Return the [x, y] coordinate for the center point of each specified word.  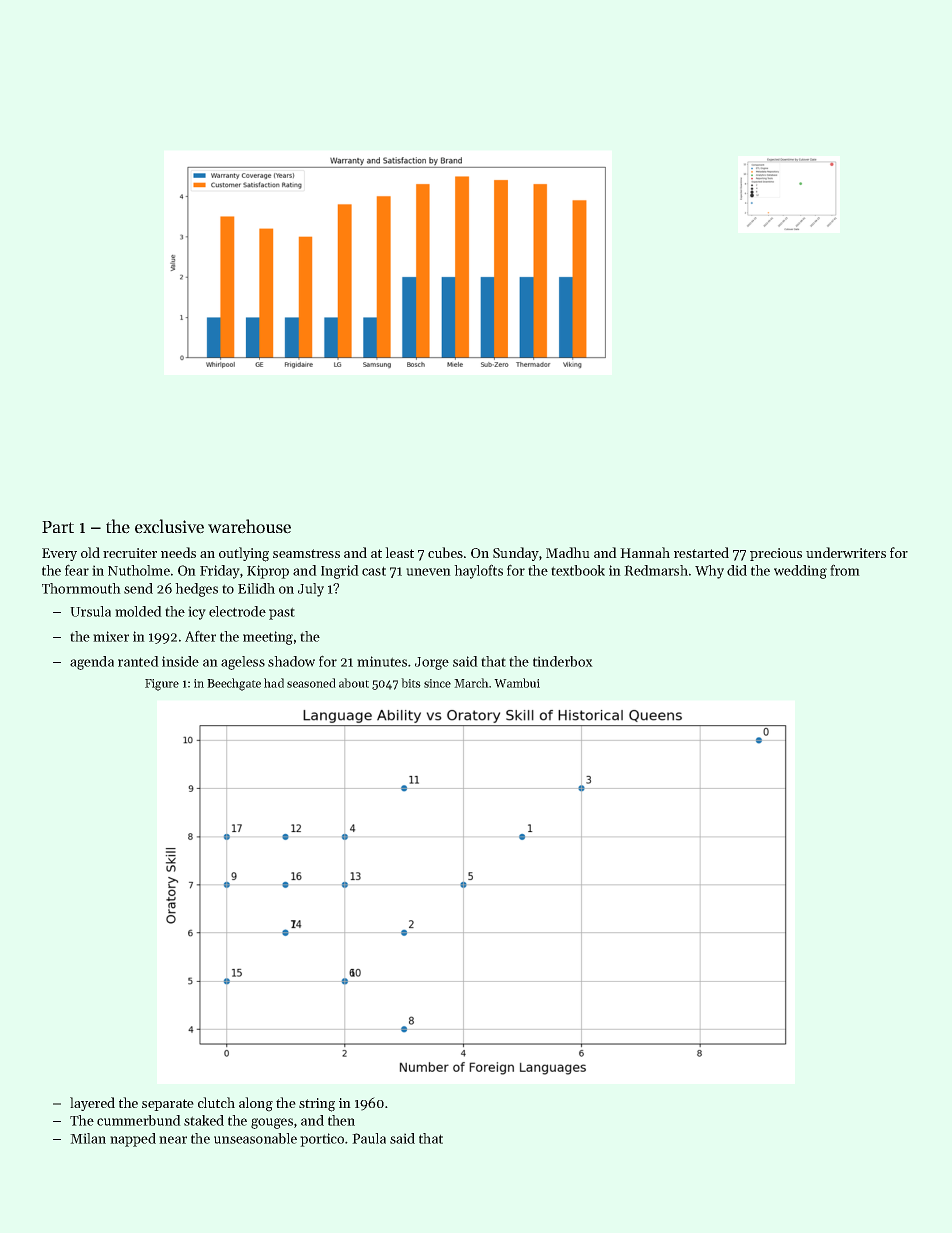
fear [77, 570]
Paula [369, 1138]
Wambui [517, 683]
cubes [445, 552]
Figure [162, 685]
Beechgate [234, 684]
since [437, 683]
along [256, 1104]
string [317, 1105]
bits [411, 683]
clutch [216, 1102]
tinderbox [563, 661]
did [737, 570]
